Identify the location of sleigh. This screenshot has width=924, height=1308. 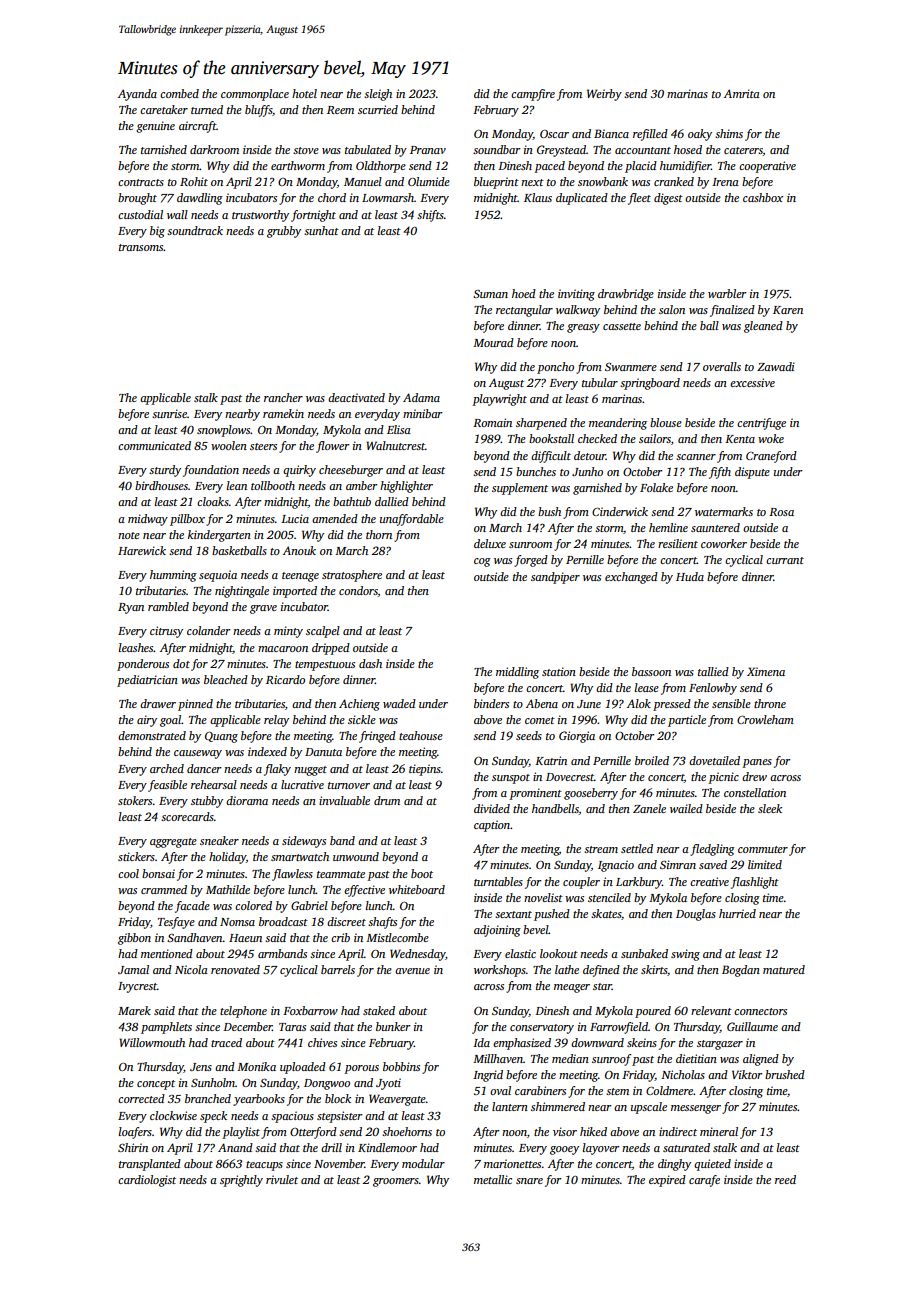
(378, 95).
